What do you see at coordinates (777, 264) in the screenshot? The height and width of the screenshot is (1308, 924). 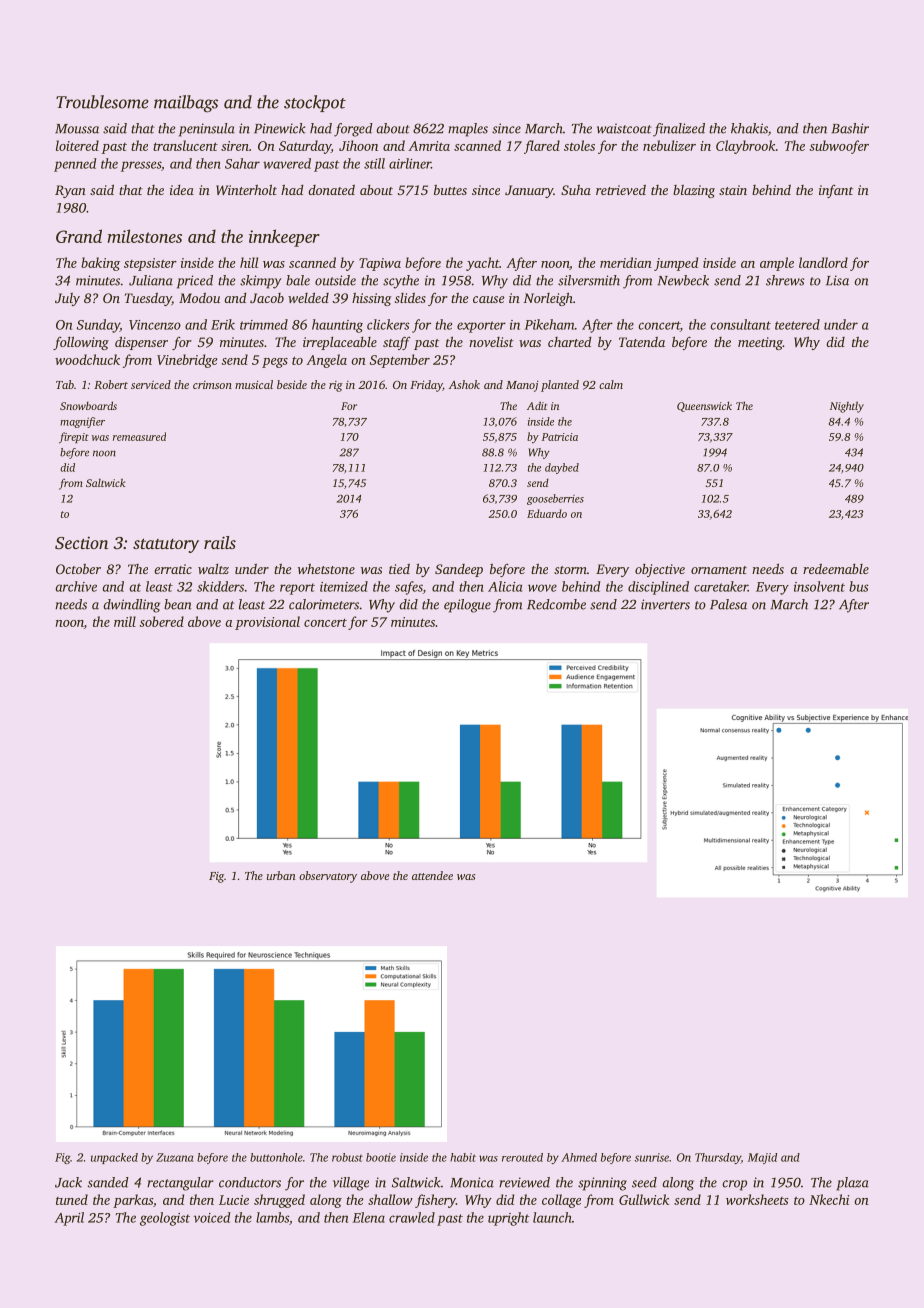 I see `ample` at bounding box center [777, 264].
